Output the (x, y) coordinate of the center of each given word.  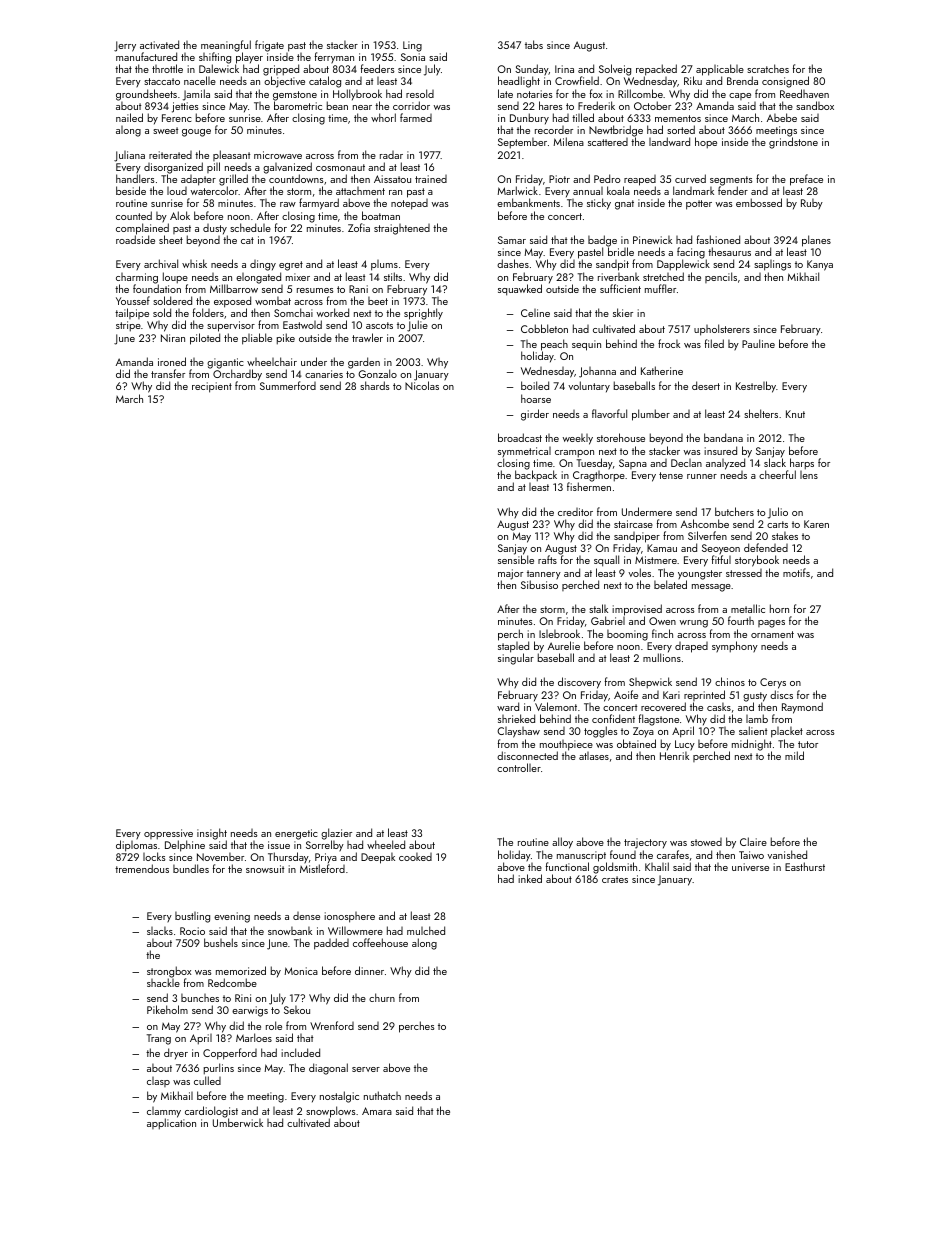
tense (671, 475)
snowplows (330, 1112)
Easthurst (805, 866)
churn (382, 997)
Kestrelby (756, 387)
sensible (516, 560)
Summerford (288, 386)
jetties (185, 107)
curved (690, 178)
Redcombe (232, 982)
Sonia (413, 57)
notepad (409, 204)
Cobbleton (544, 328)
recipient (212, 387)
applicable (720, 70)
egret (291, 266)
